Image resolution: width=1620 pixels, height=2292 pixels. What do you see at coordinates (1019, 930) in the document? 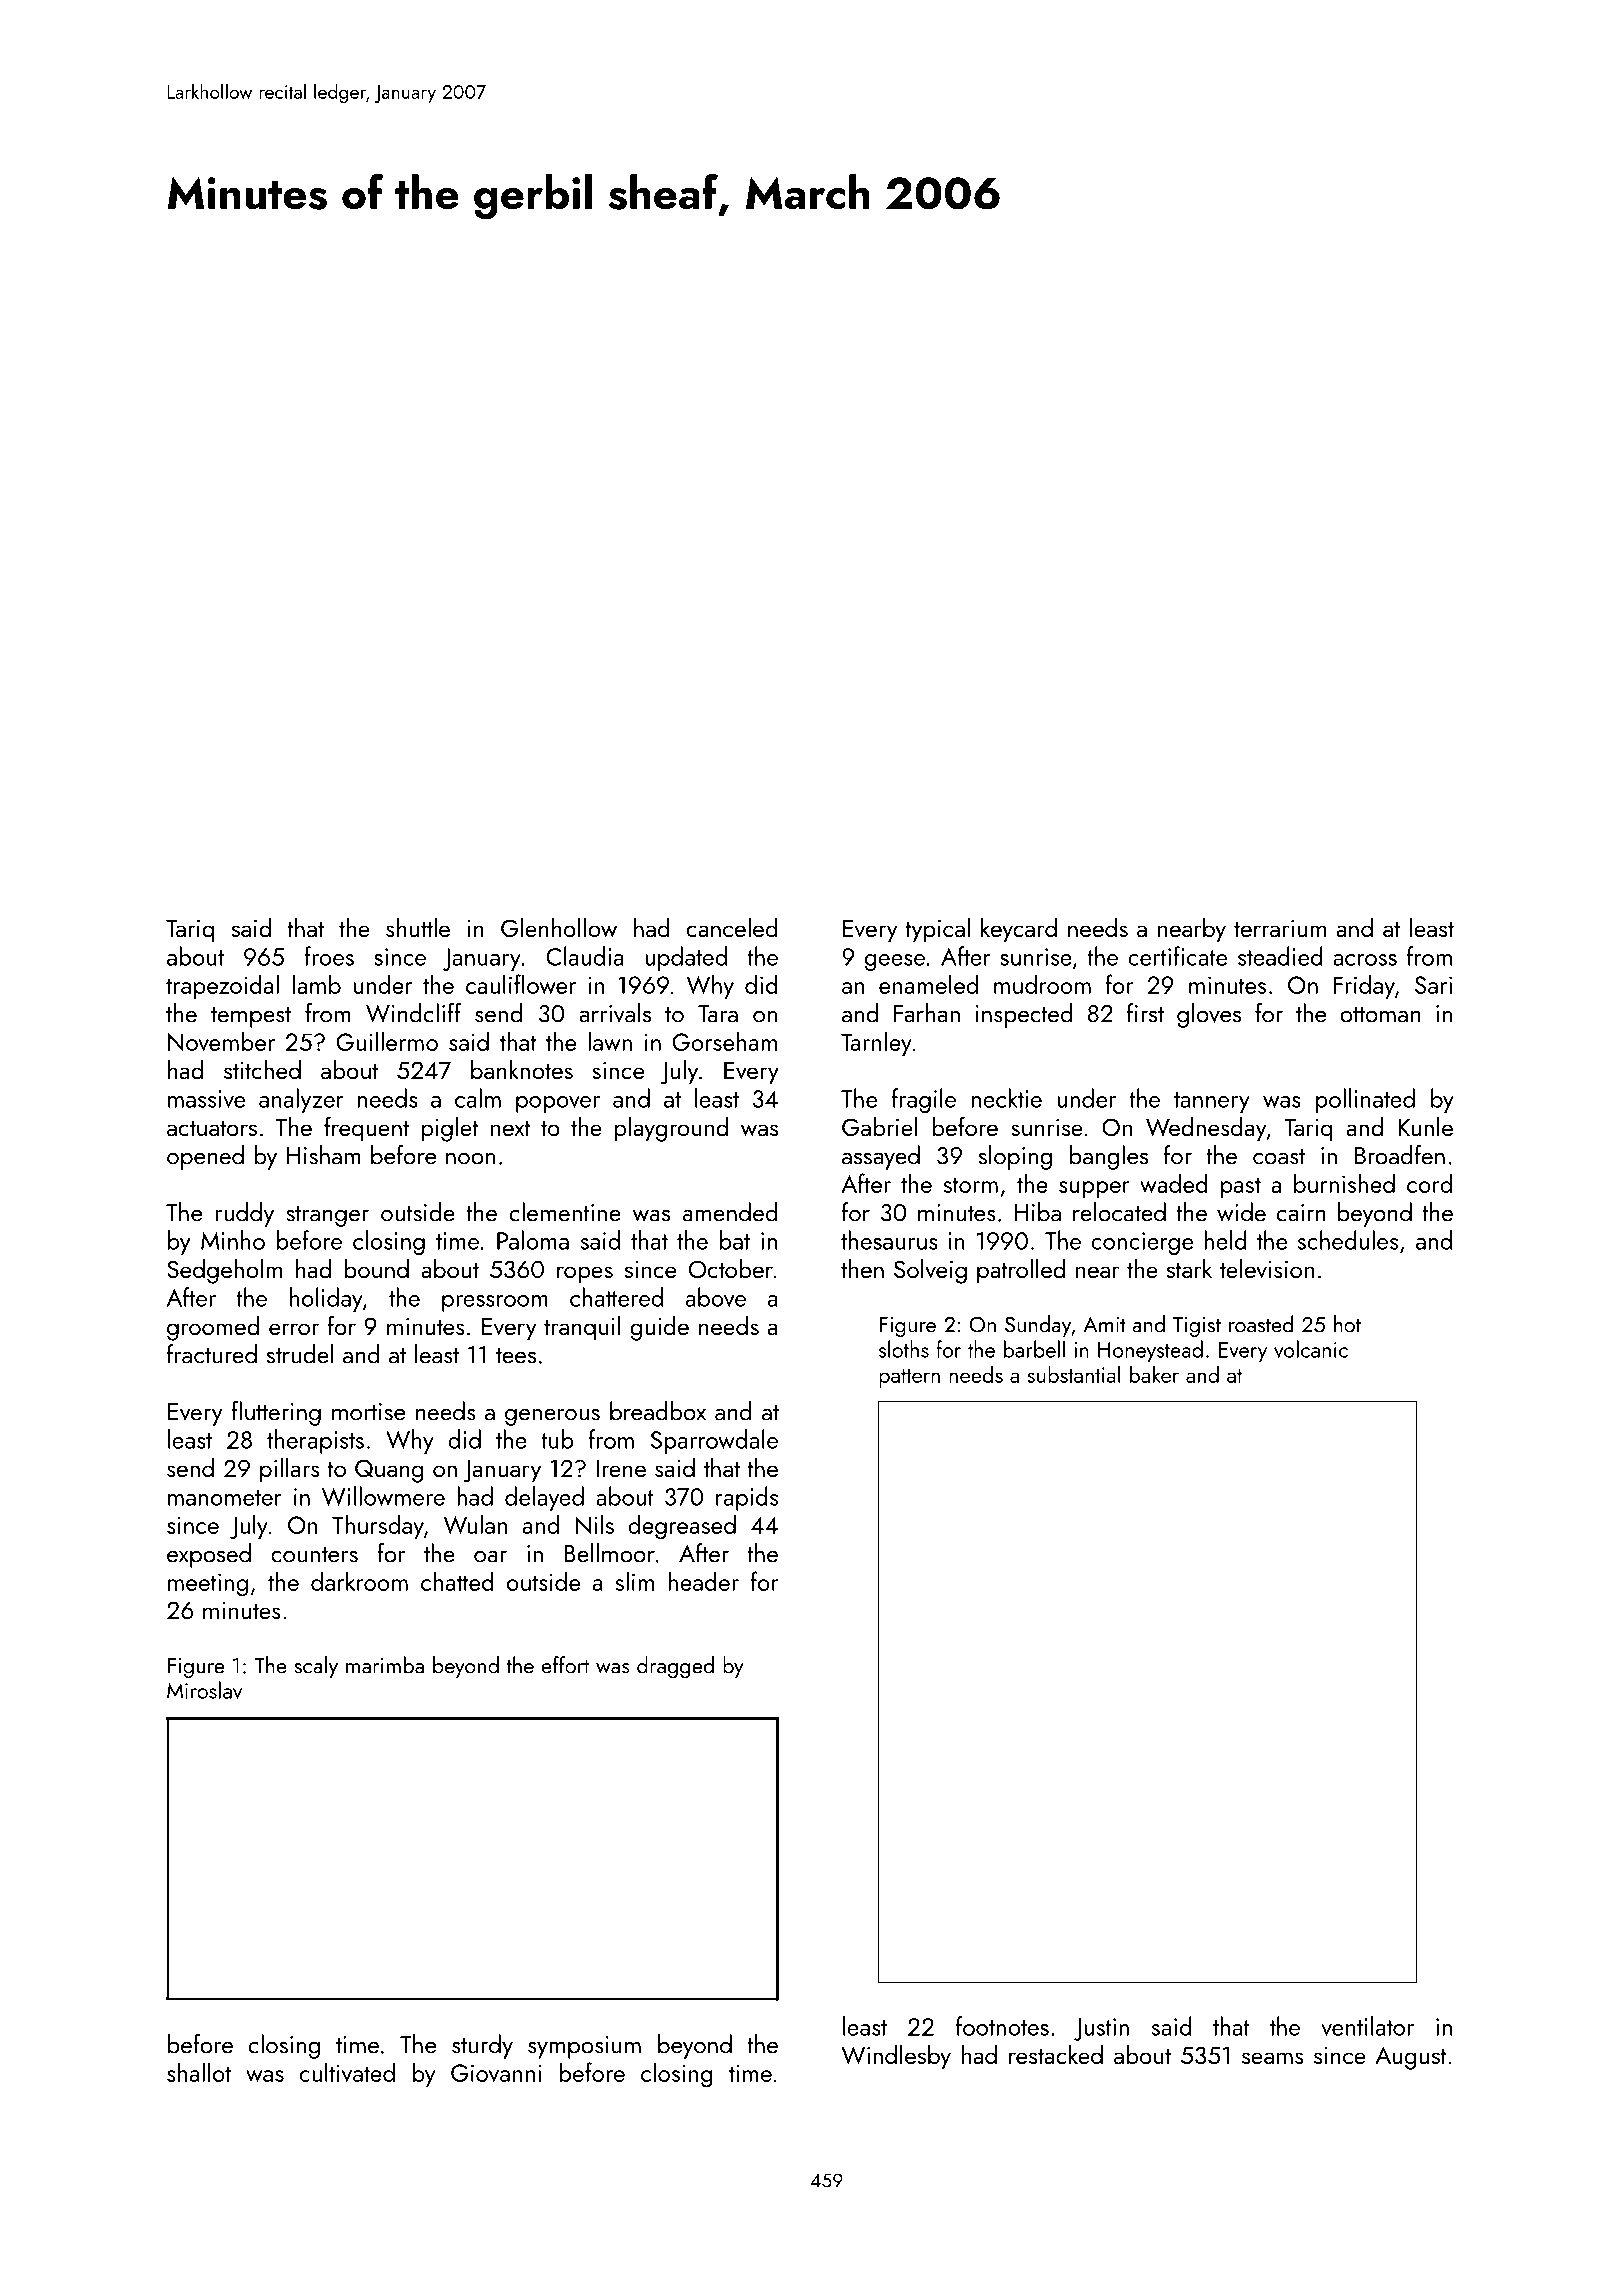
I see `keycard` at bounding box center [1019, 930].
